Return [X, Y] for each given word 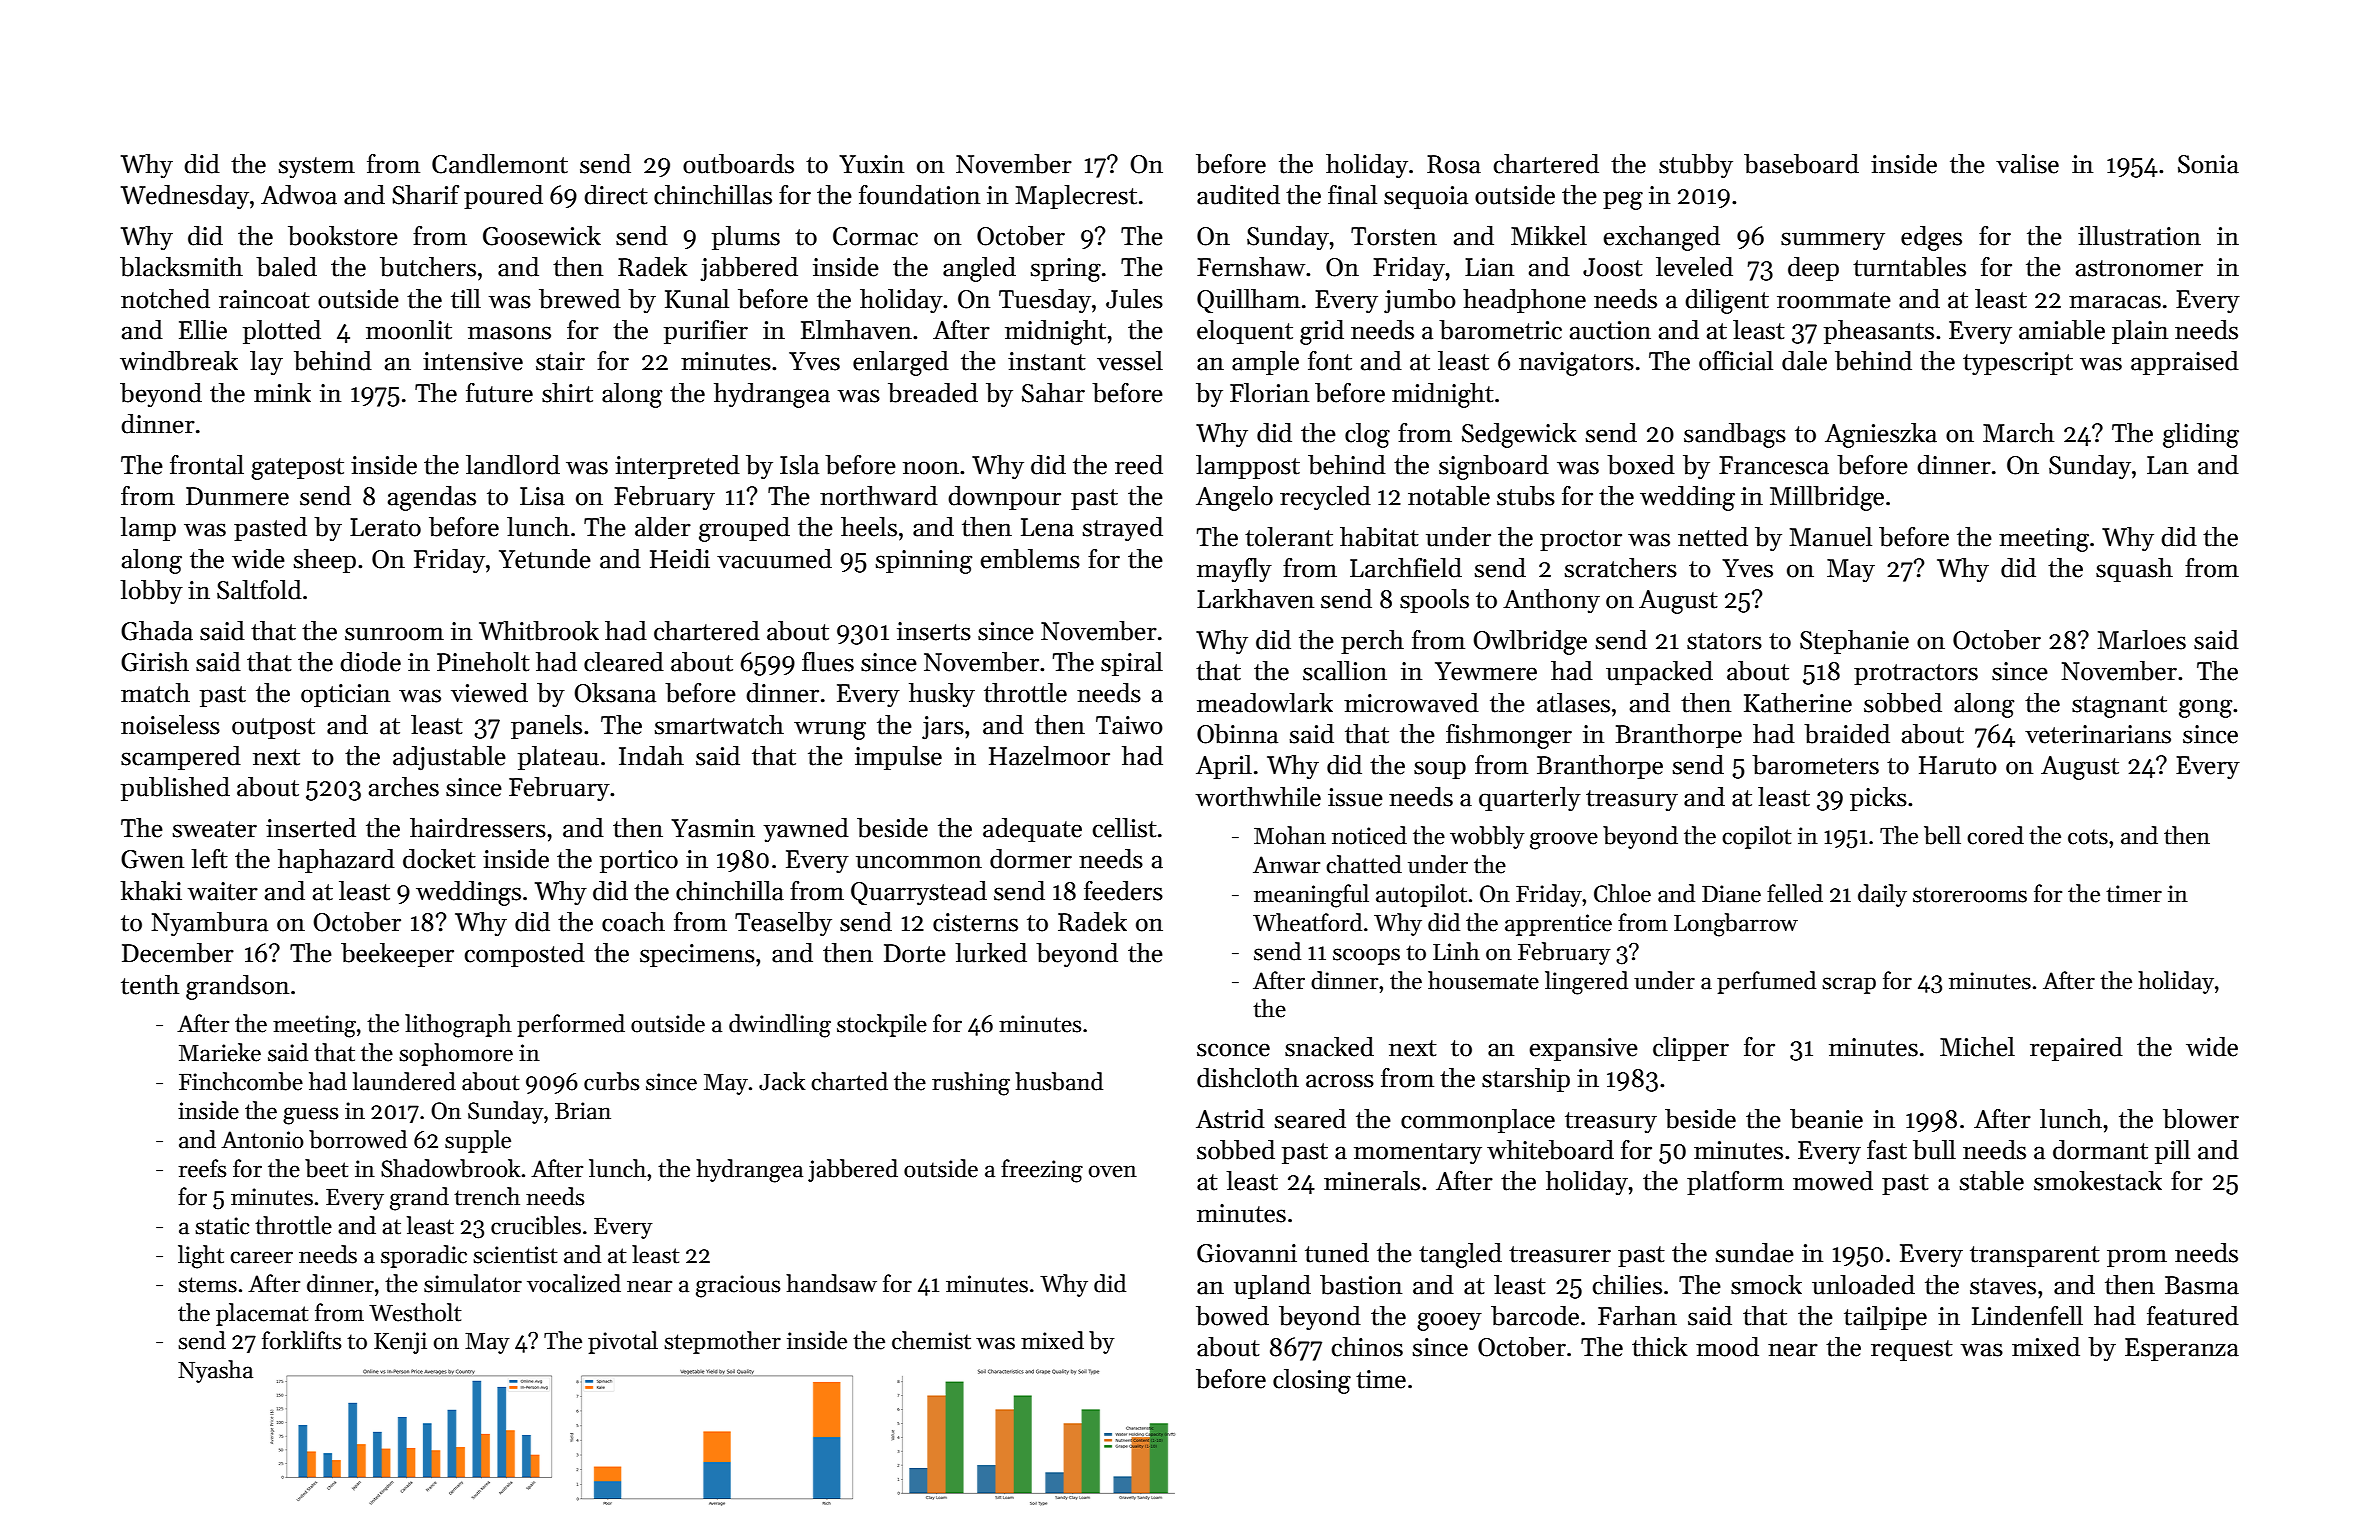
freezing [1042, 1171]
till [466, 299]
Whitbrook [539, 631]
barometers [1815, 765]
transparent [2035, 1256]
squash [2134, 570]
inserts [934, 631]
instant [1047, 361]
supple [478, 1141]
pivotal [623, 1342]
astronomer [2139, 268]
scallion [1345, 671]
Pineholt [483, 662]
